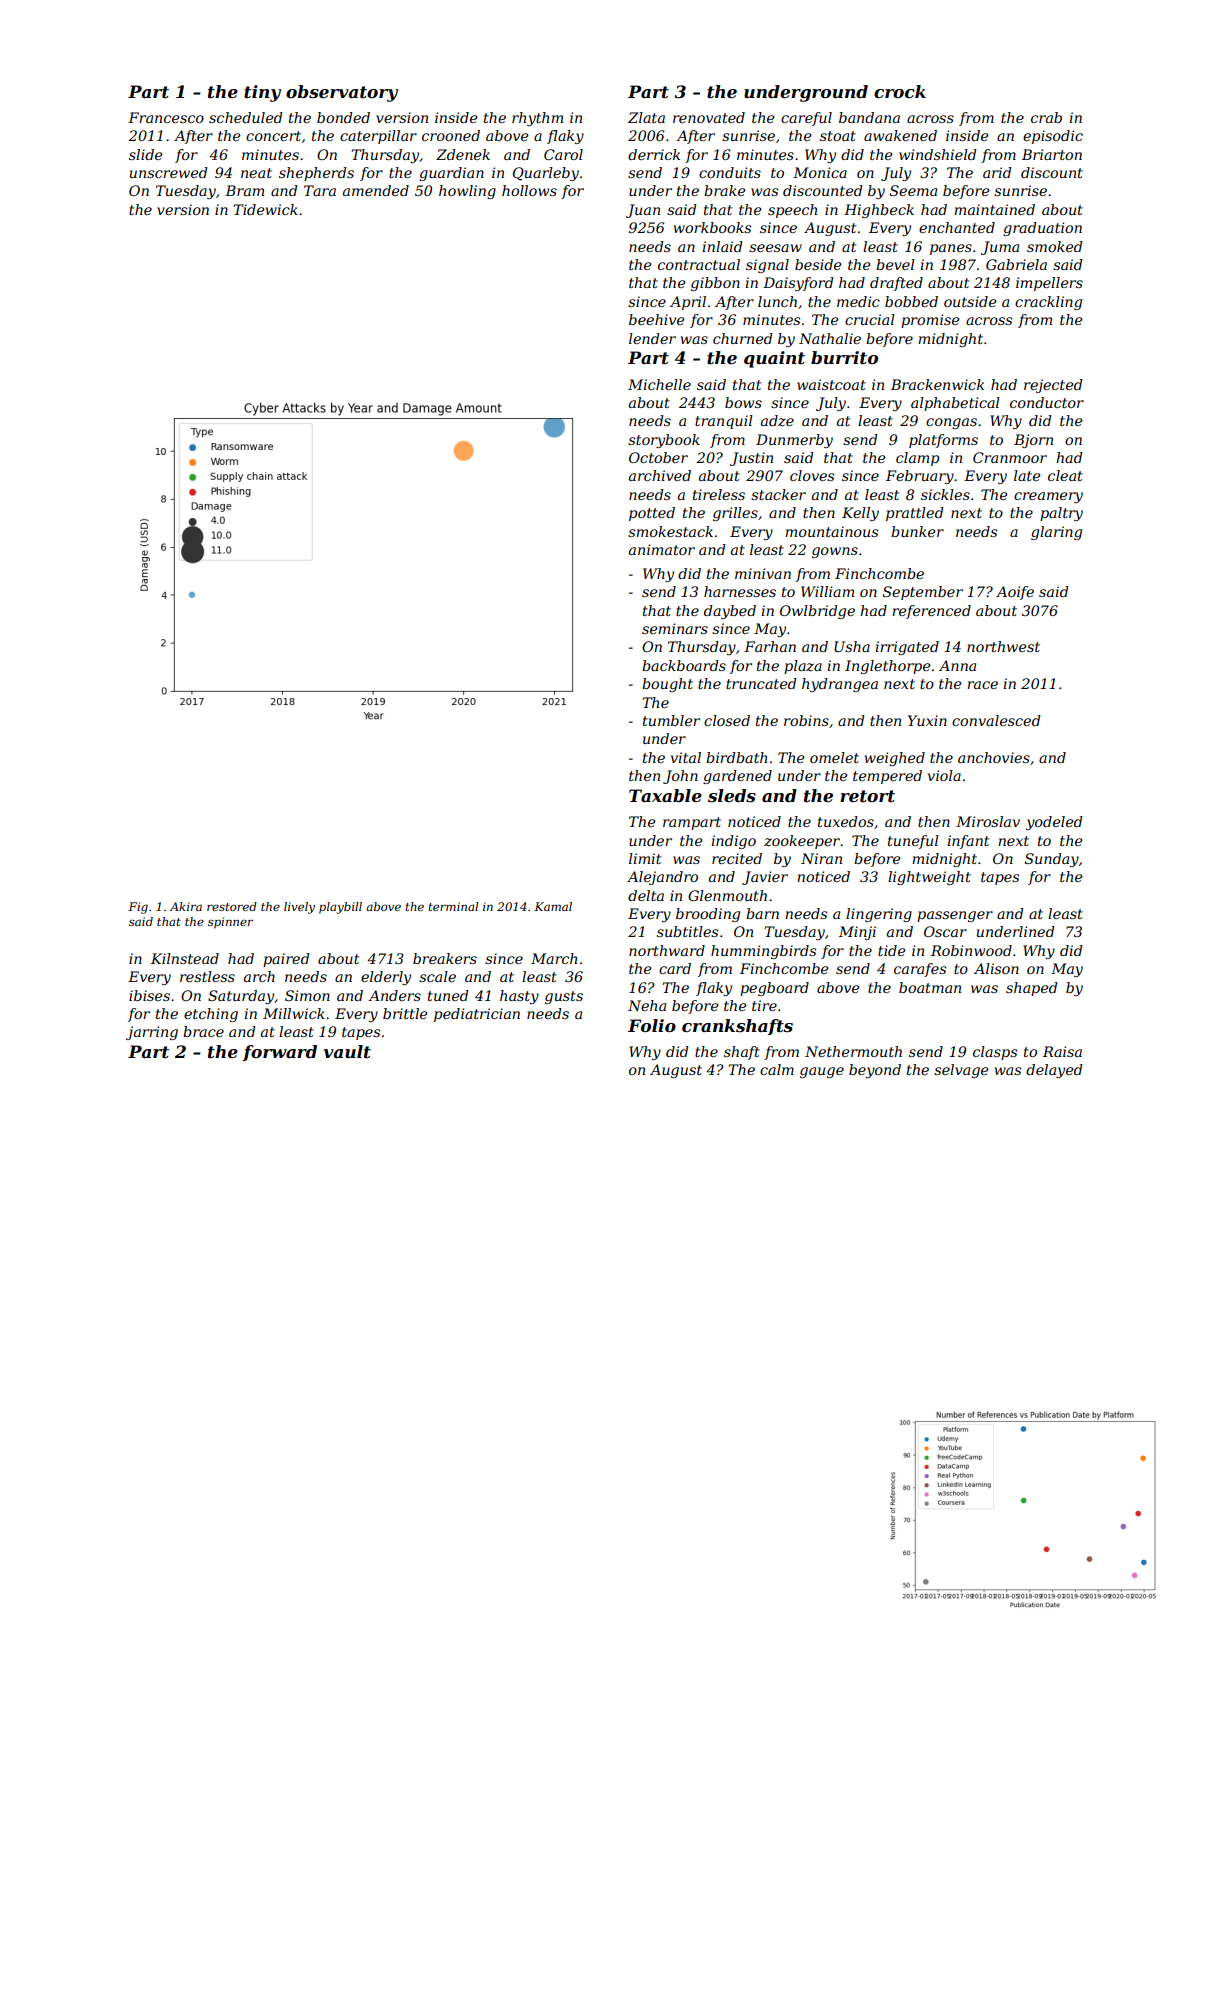 The height and width of the page is (1997, 1212). I want to click on glaring, so click(1056, 533).
